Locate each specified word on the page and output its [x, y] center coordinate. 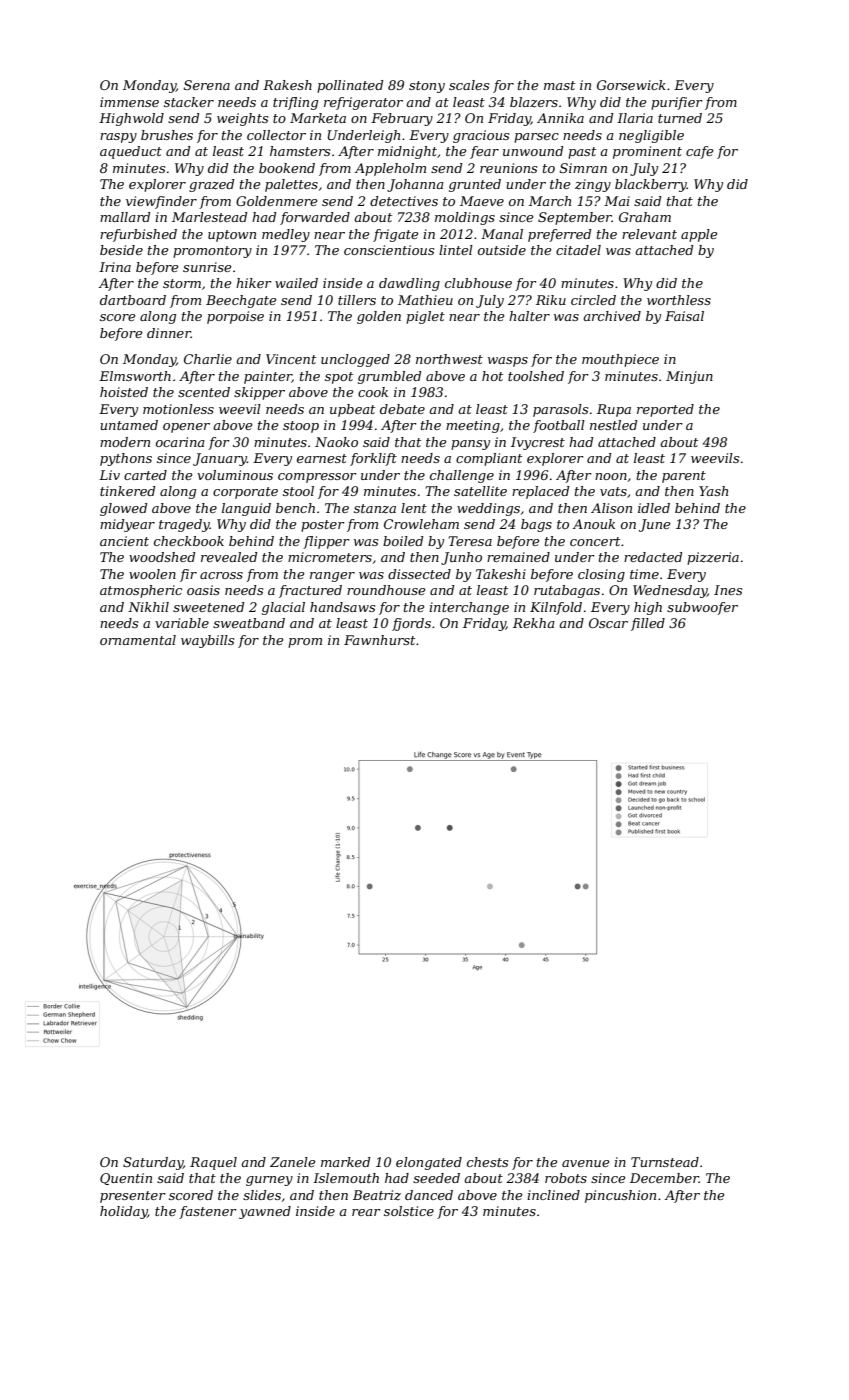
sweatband [249, 623]
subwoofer [702, 608]
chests [487, 1162]
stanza [375, 508]
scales [469, 85]
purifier [677, 103]
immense [129, 102]
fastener [208, 1212]
